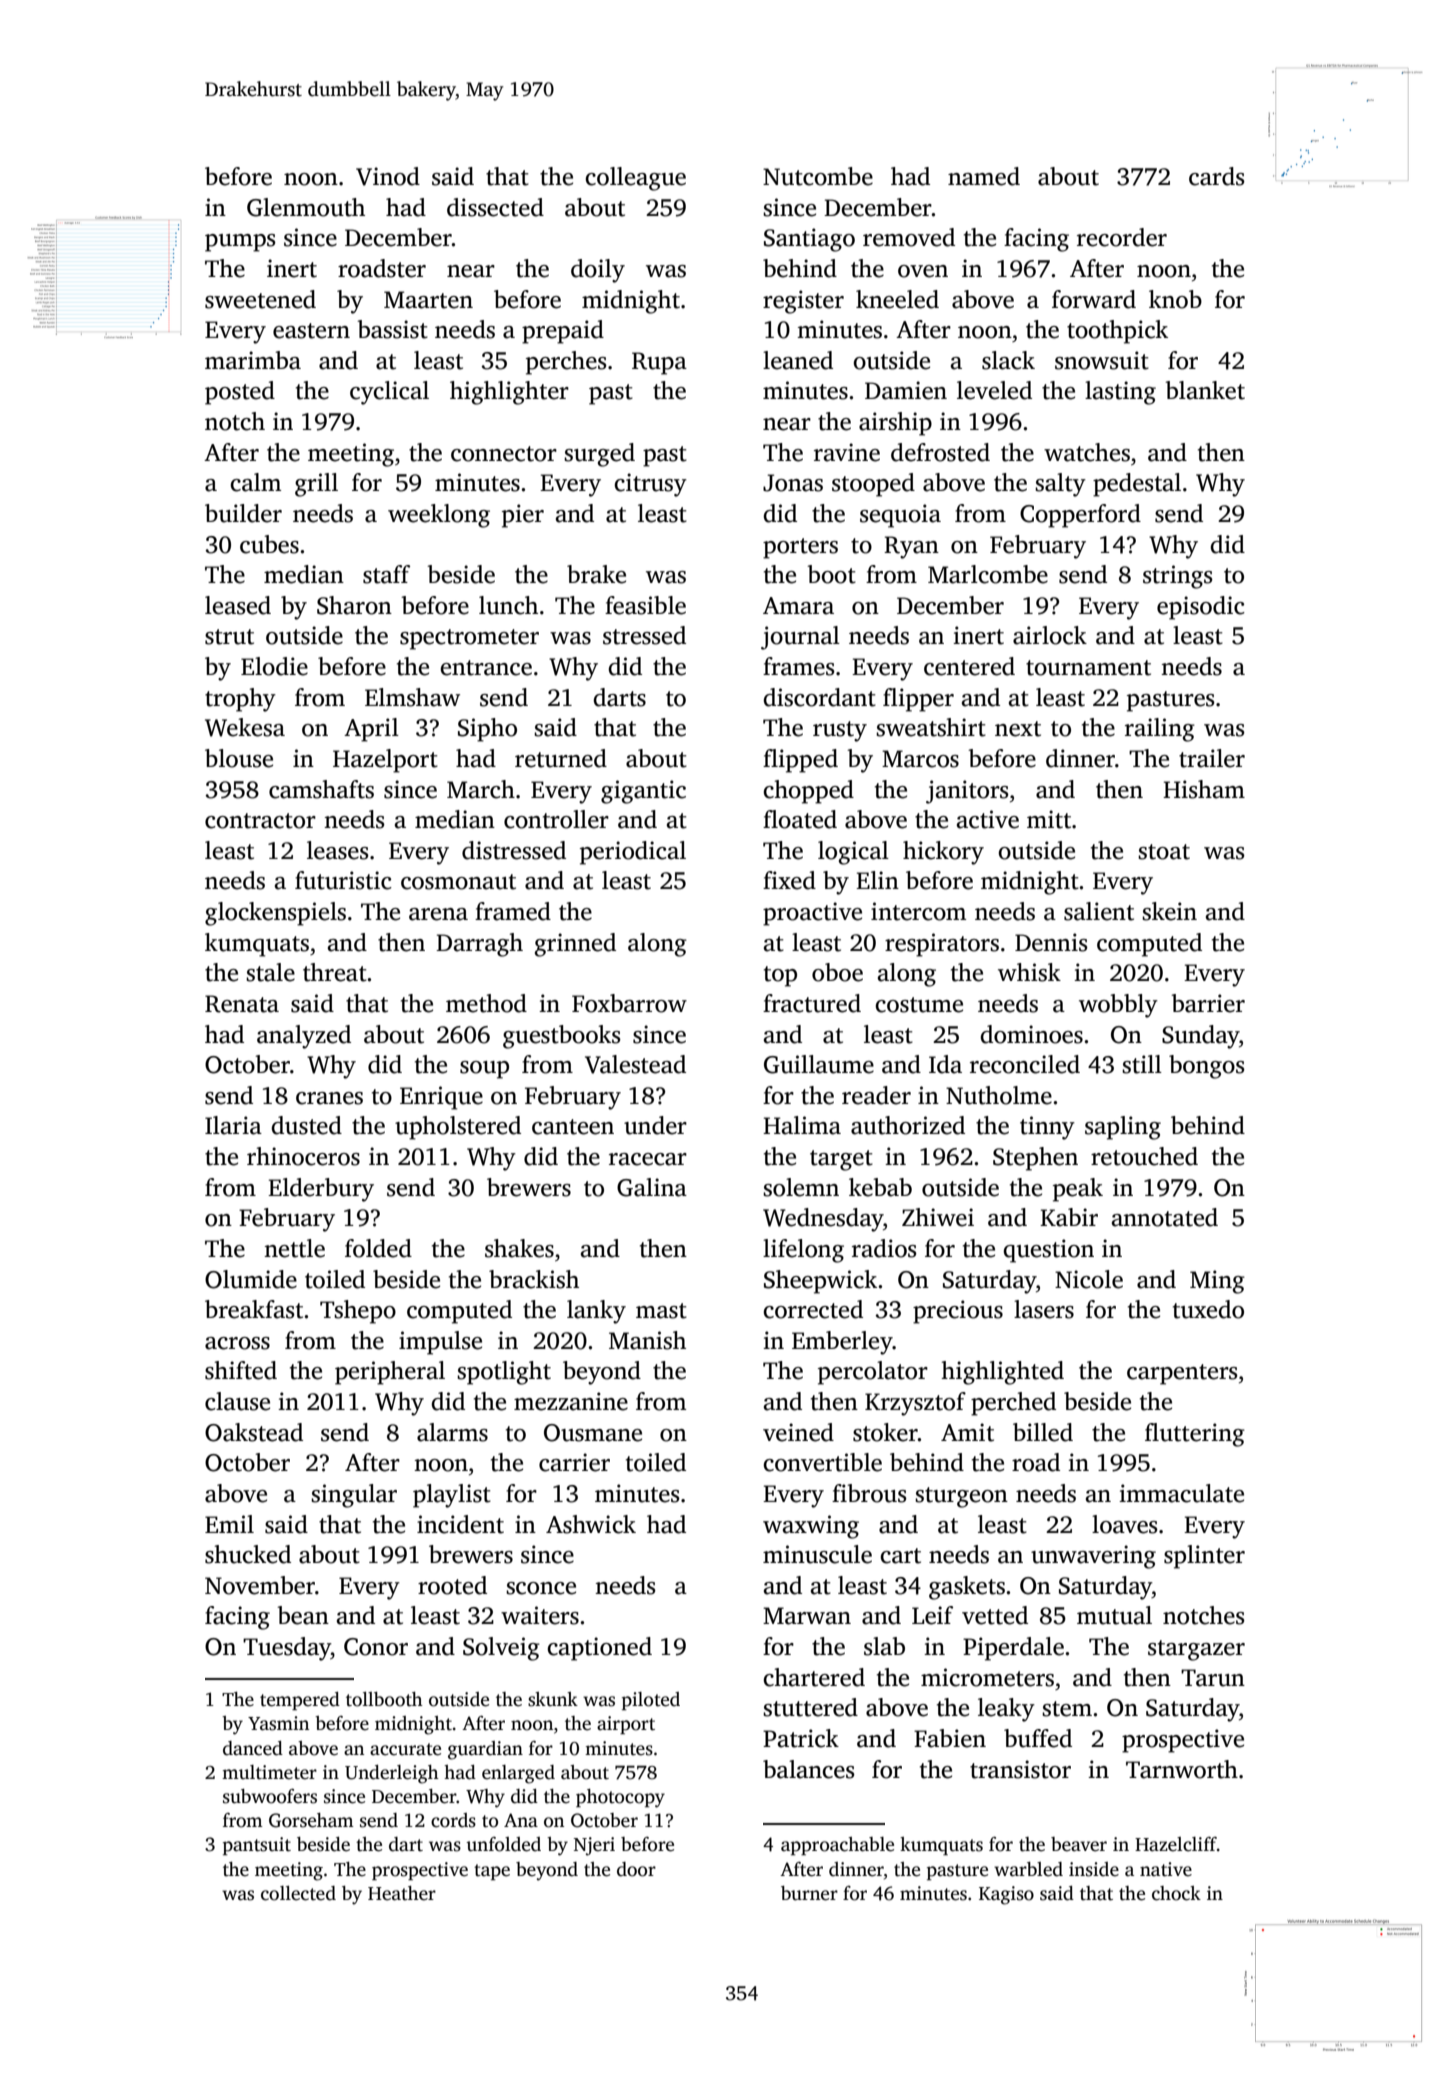  What do you see at coordinates (800, 638) in the screenshot?
I see `journal` at bounding box center [800, 638].
